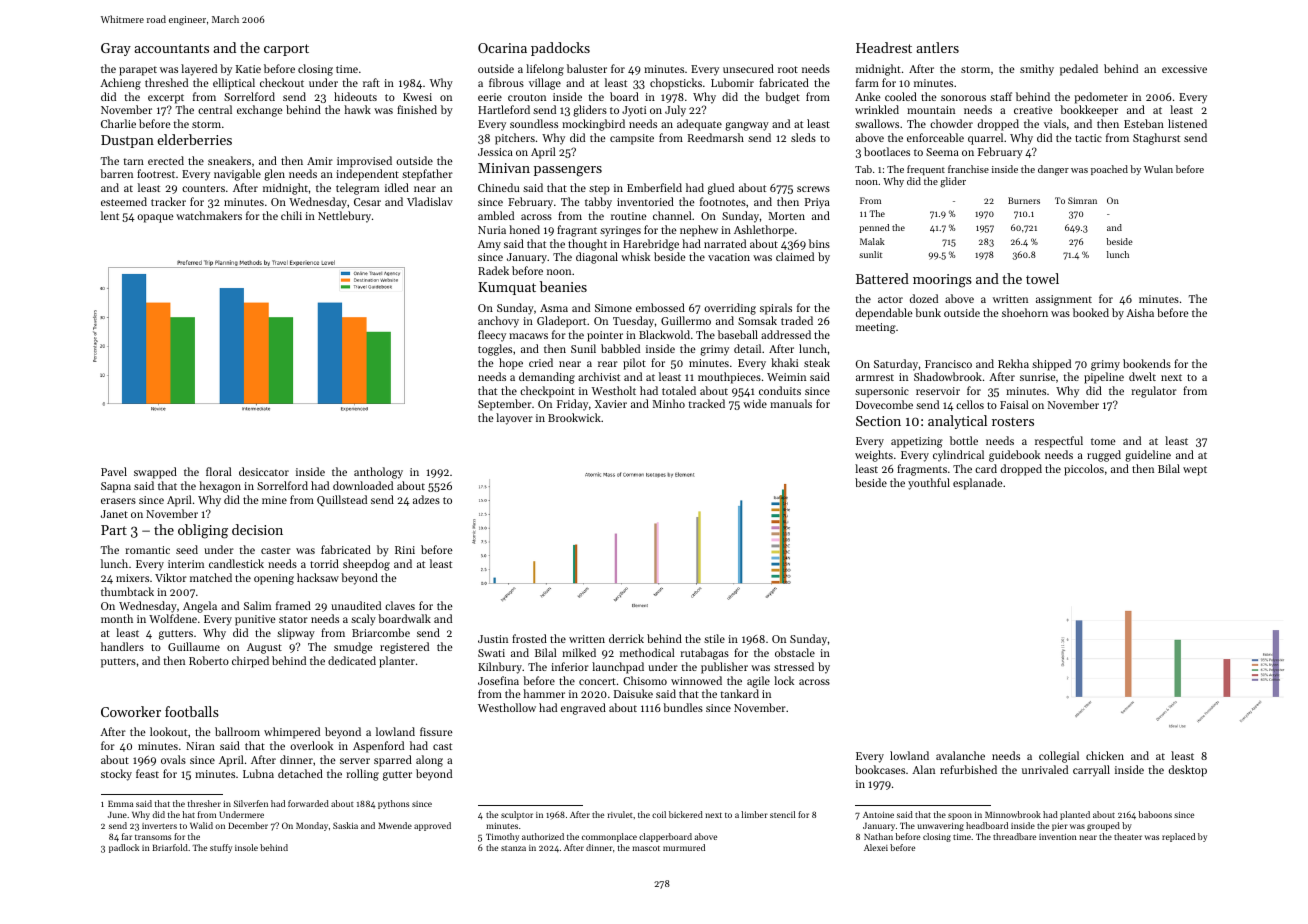  What do you see at coordinates (560, 49) in the image?
I see `paddocks` at bounding box center [560, 49].
